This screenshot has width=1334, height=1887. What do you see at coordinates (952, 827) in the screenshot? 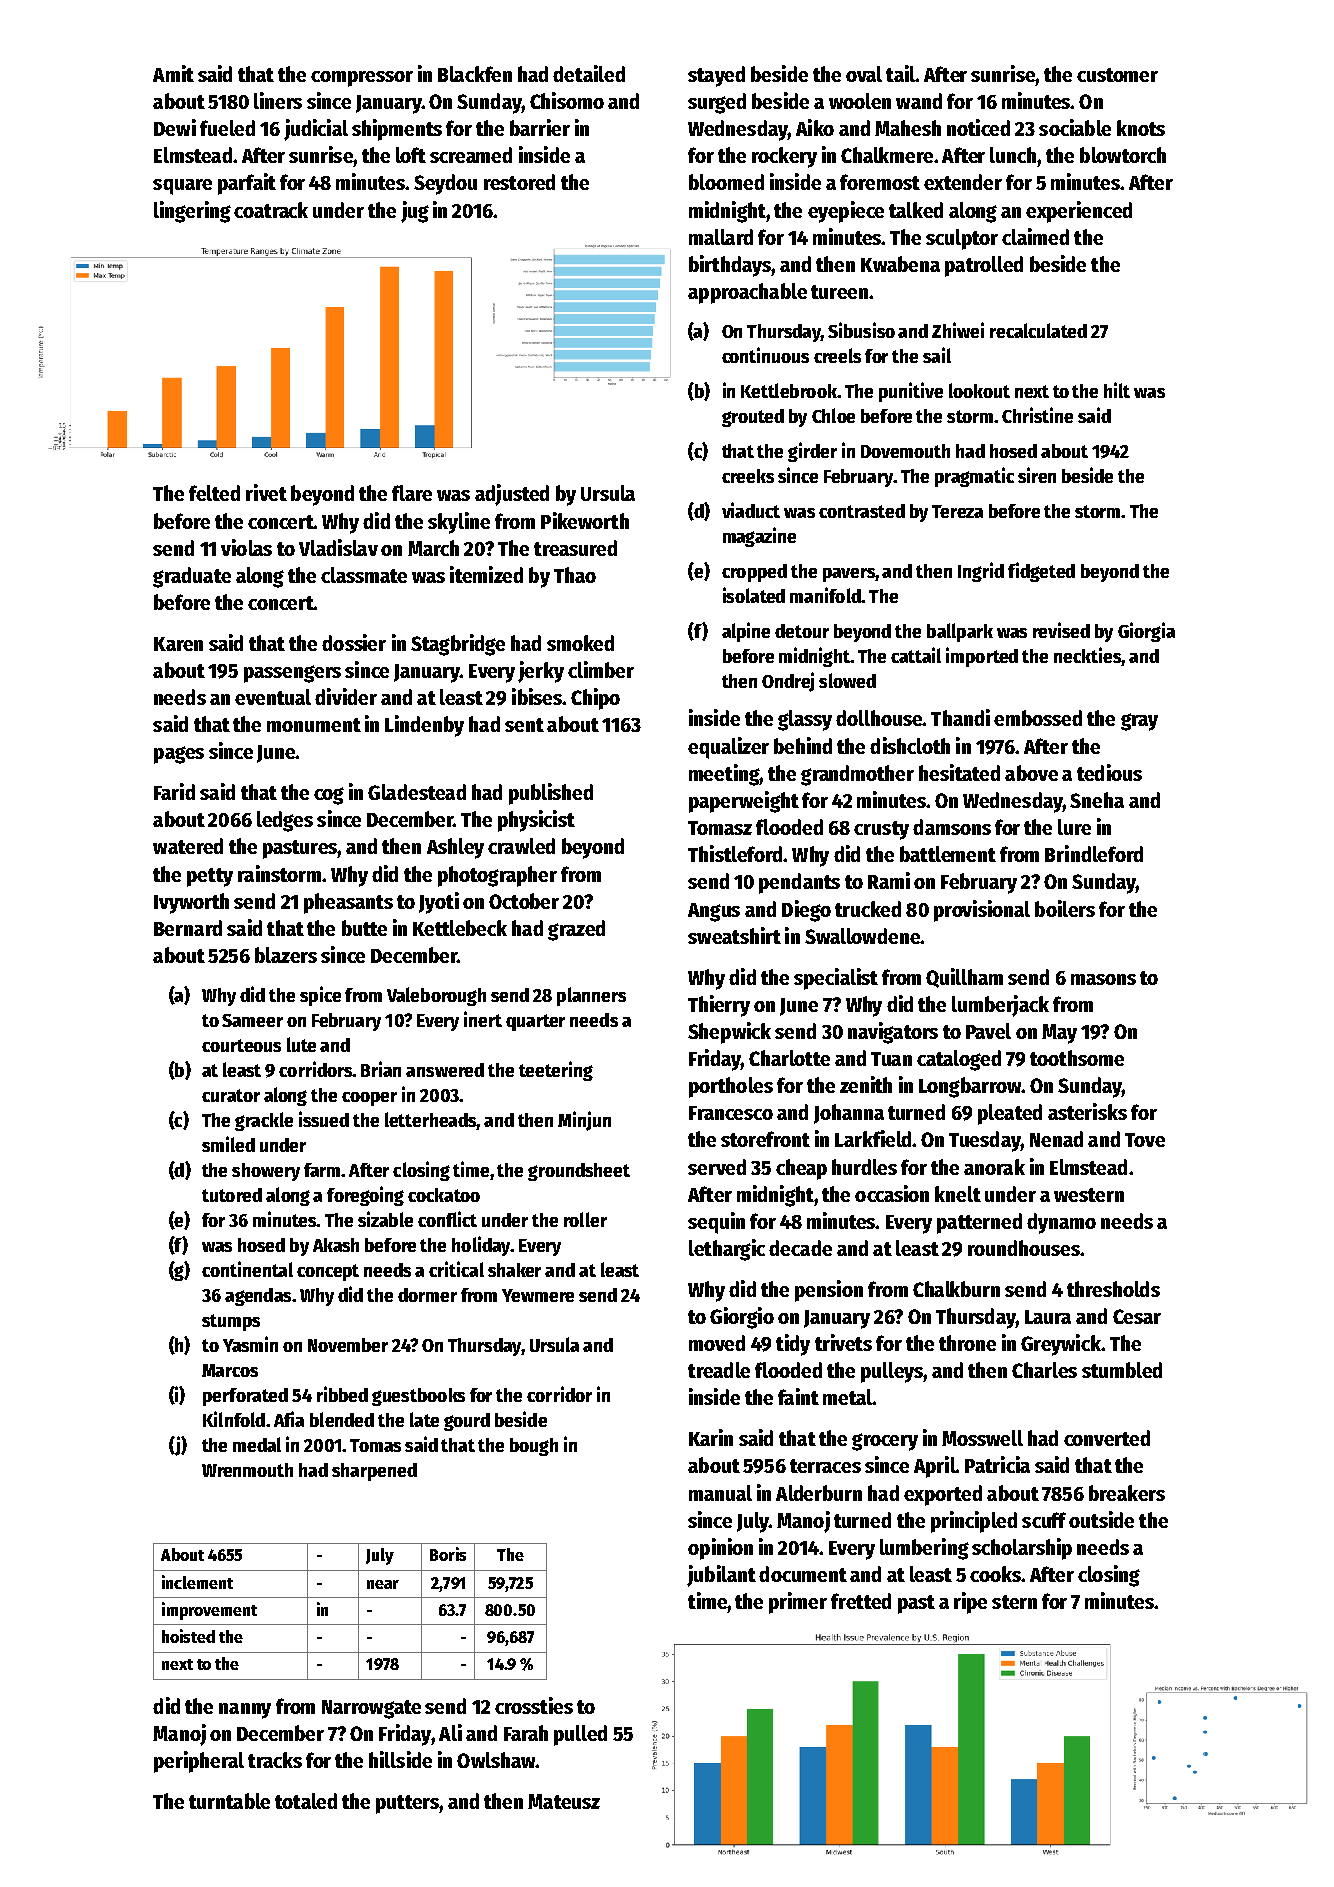
I see `damsons` at bounding box center [952, 827].
